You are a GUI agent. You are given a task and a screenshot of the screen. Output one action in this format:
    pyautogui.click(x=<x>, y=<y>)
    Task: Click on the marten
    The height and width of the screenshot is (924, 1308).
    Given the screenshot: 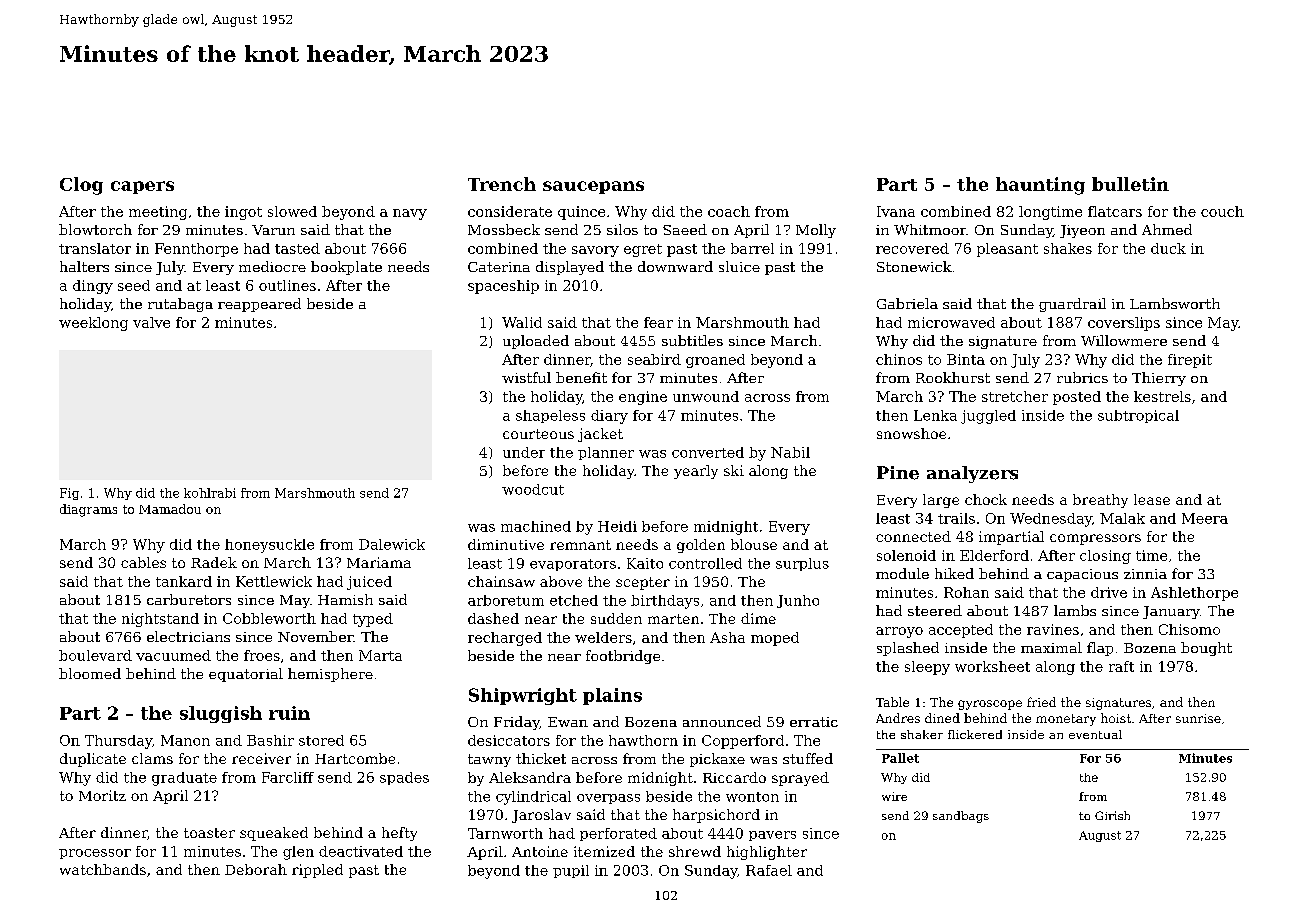 What is the action you would take?
    pyautogui.click(x=673, y=619)
